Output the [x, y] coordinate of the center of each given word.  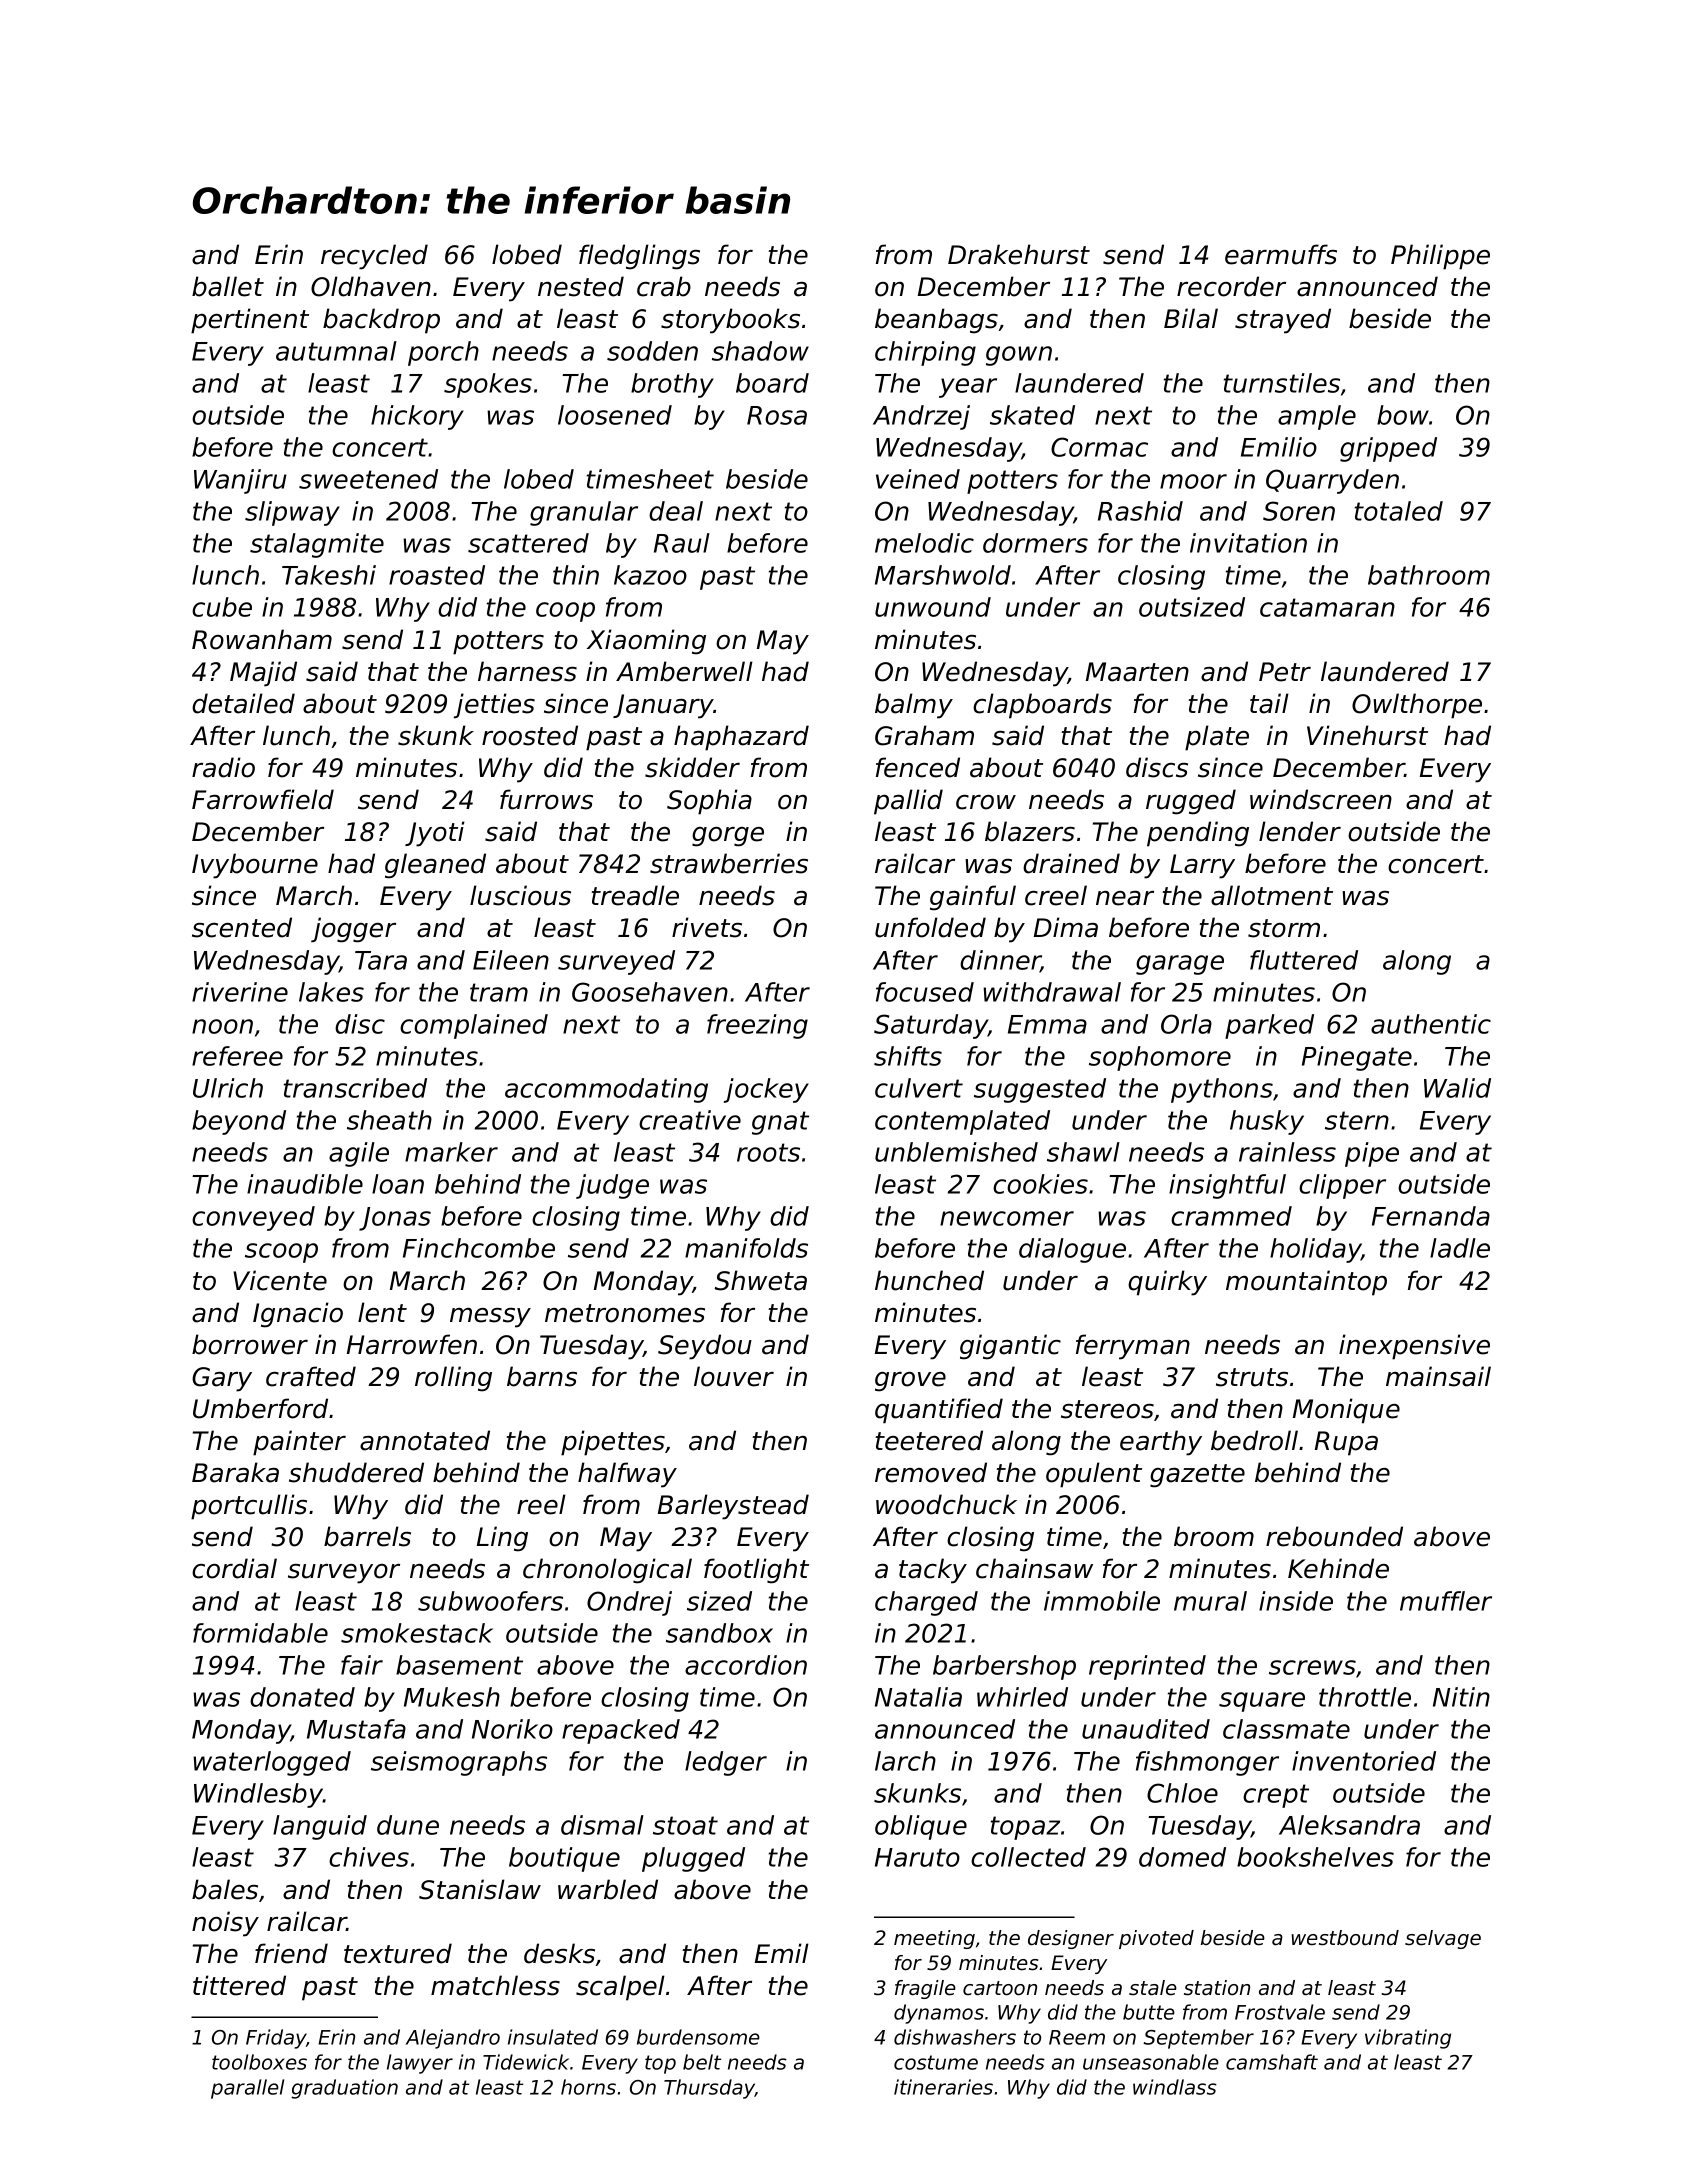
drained [1071, 863]
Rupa [1346, 1443]
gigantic [1010, 1347]
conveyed [253, 1218]
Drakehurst [1019, 254]
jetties [494, 706]
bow [1403, 415]
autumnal [336, 351]
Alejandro [453, 2039]
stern [1357, 1120]
